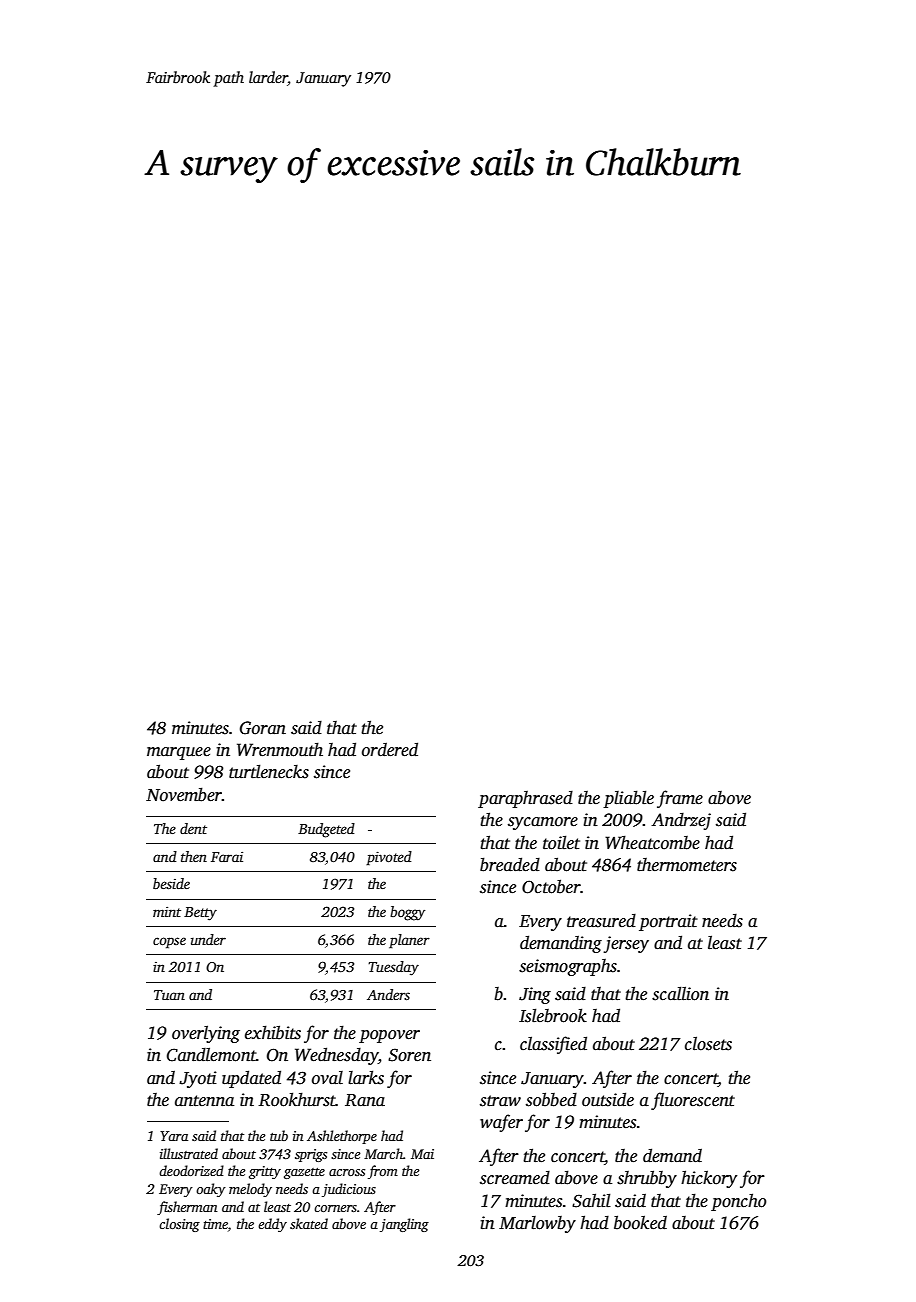 The image size is (916, 1302). Describe the element at coordinates (681, 821) in the screenshot. I see `Andrzej` at that location.
